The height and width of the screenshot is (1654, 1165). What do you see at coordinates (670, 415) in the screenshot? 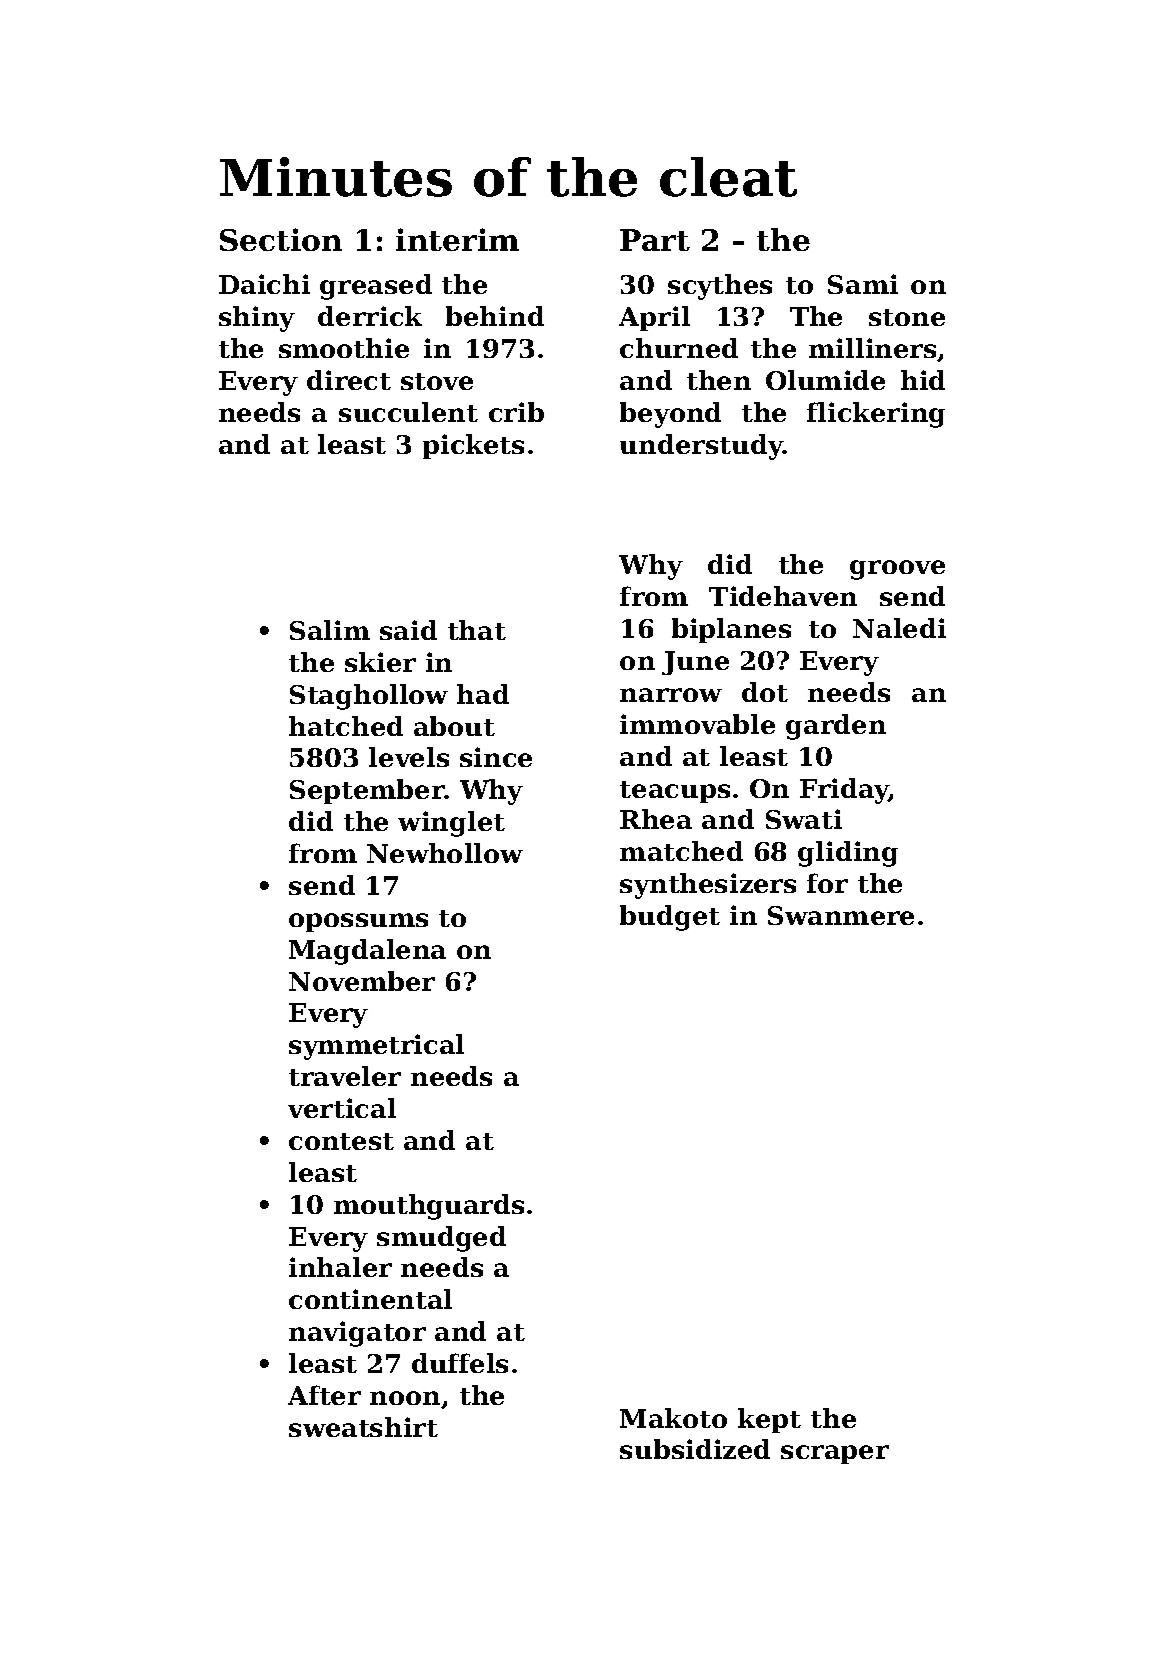
I see `beyond` at bounding box center [670, 415].
